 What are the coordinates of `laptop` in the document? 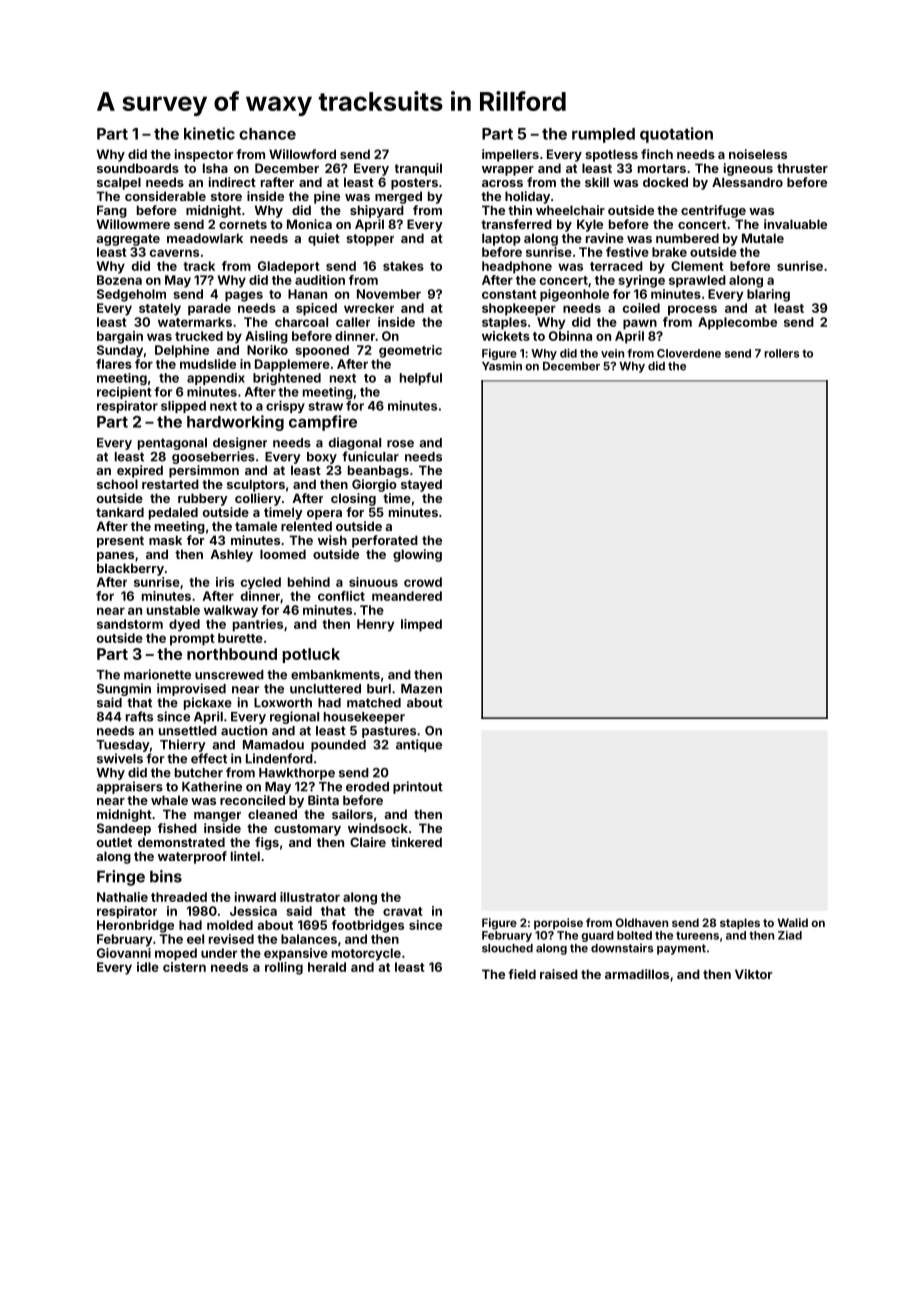 It's located at (501, 239).
